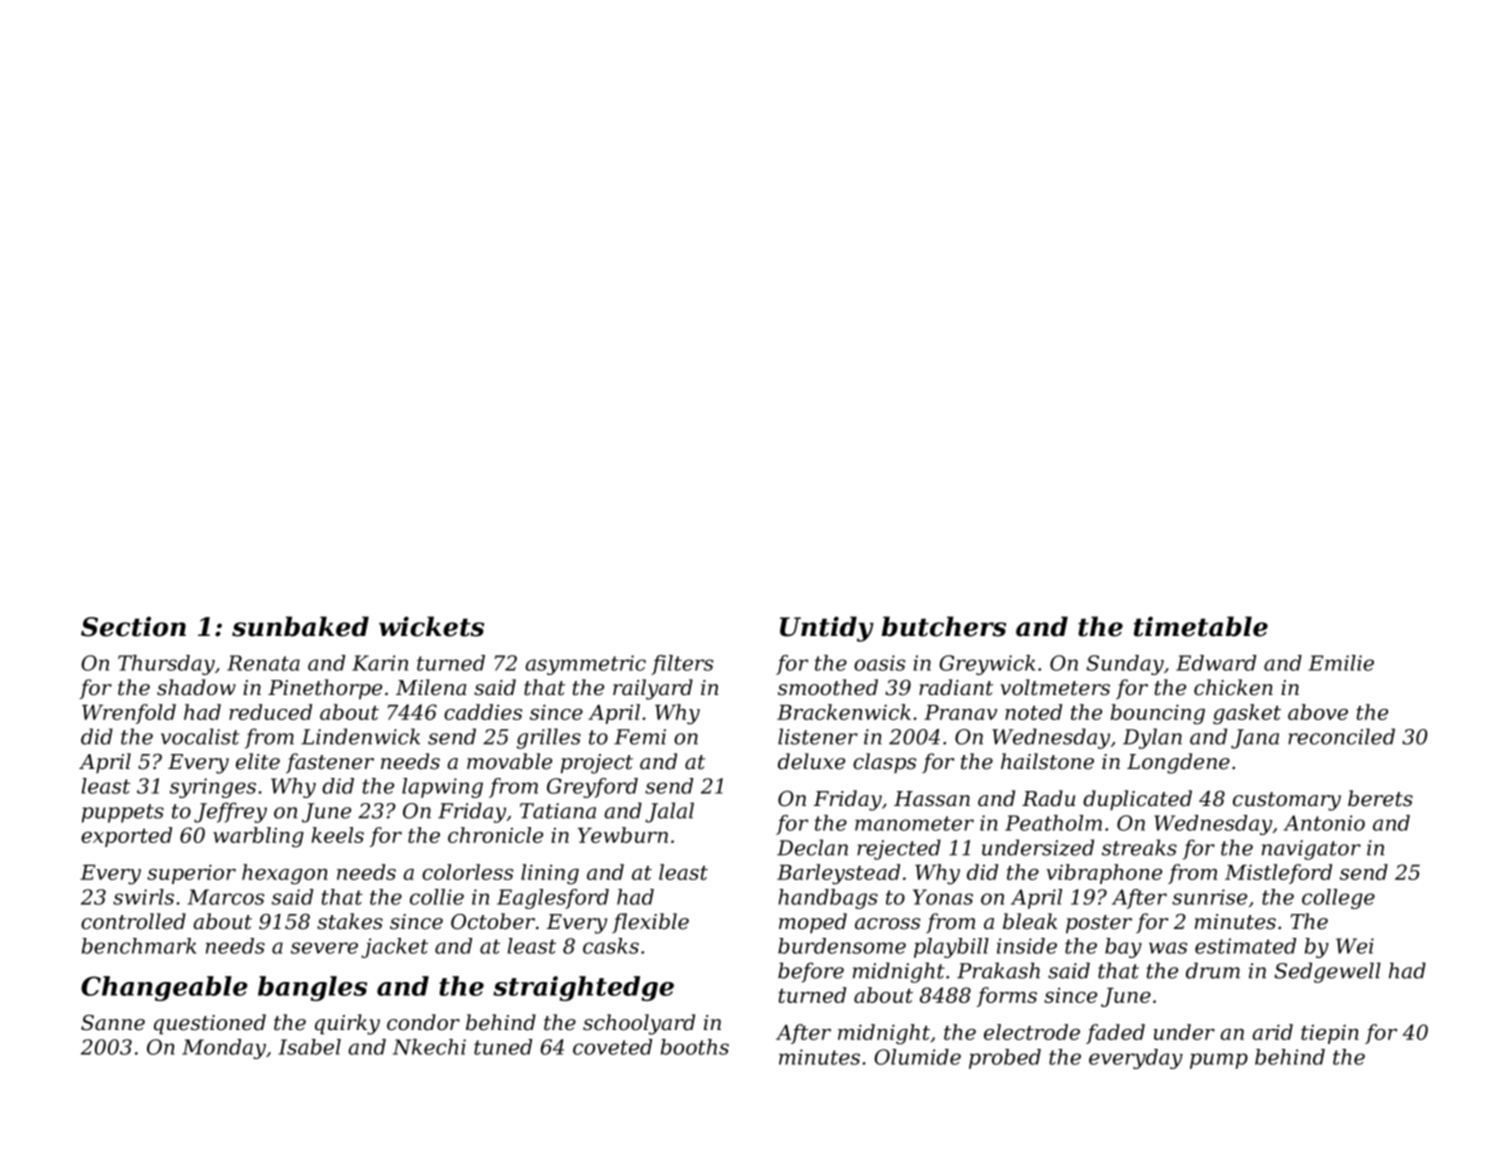 Image resolution: width=1511 pixels, height=1168 pixels. I want to click on timetable, so click(1201, 626).
